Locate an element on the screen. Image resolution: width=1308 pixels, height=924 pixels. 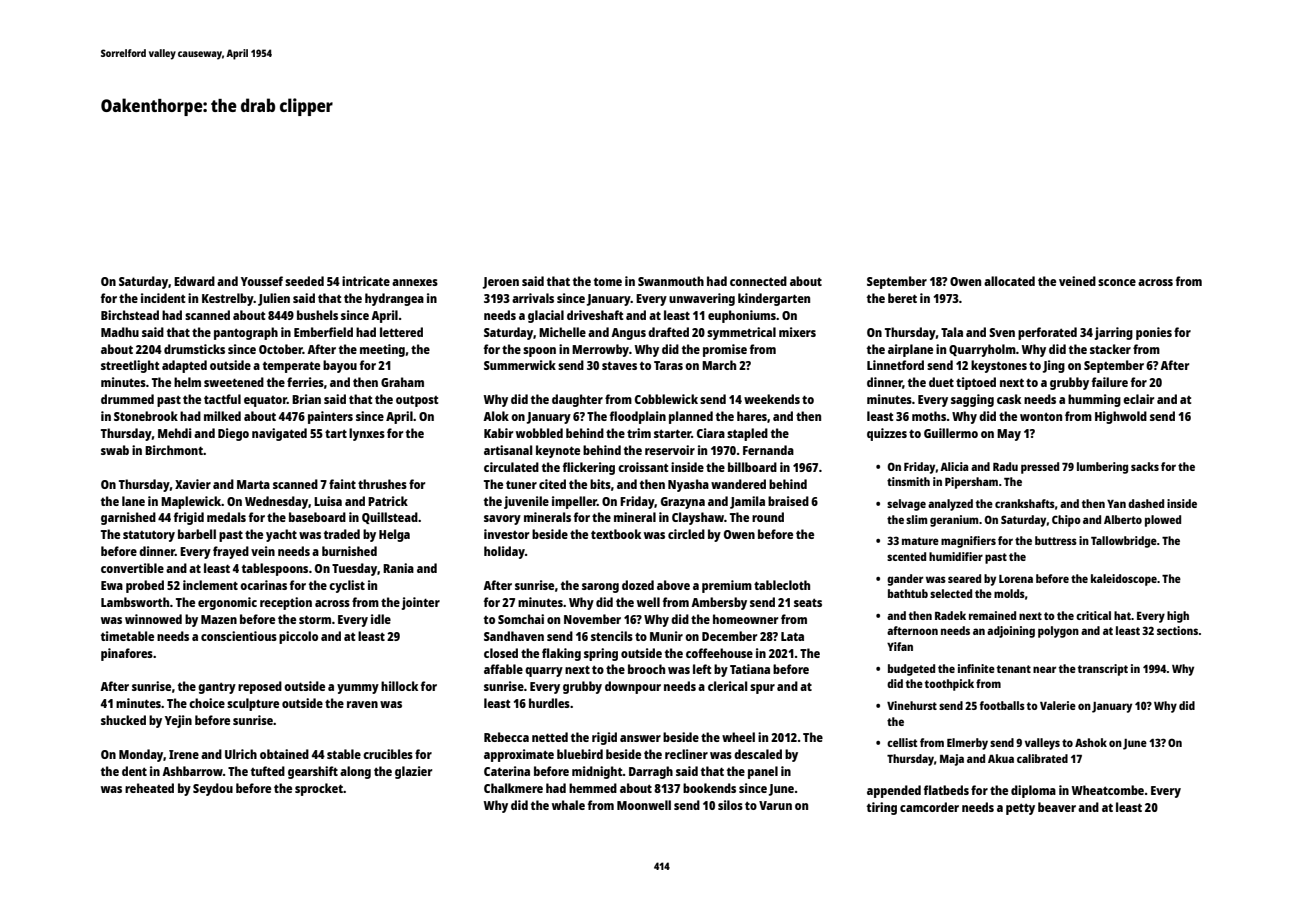
Seydou is located at coordinates (213, 789).
